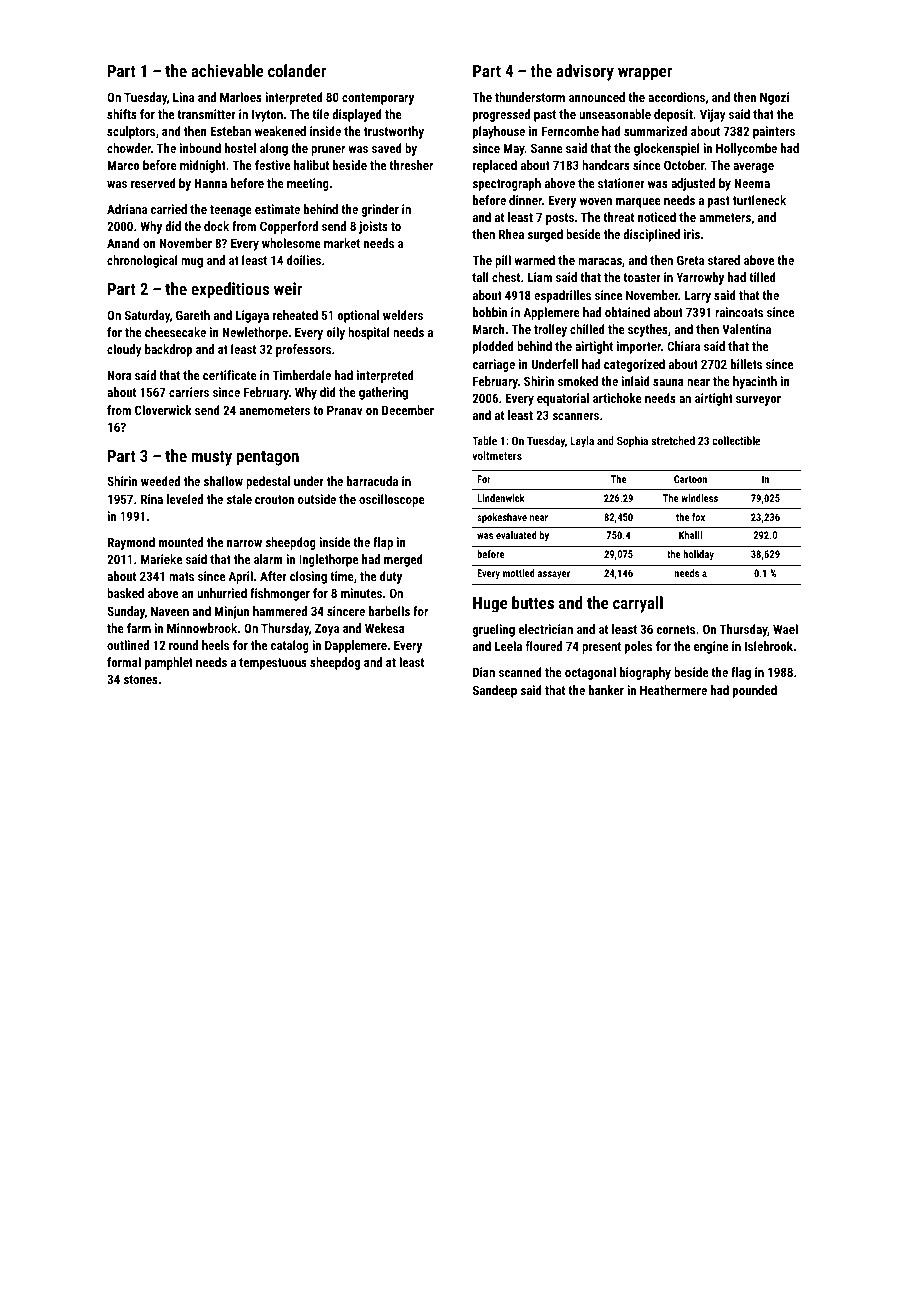 The height and width of the document is (1316, 908). What do you see at coordinates (617, 398) in the document?
I see `artichoke` at bounding box center [617, 398].
